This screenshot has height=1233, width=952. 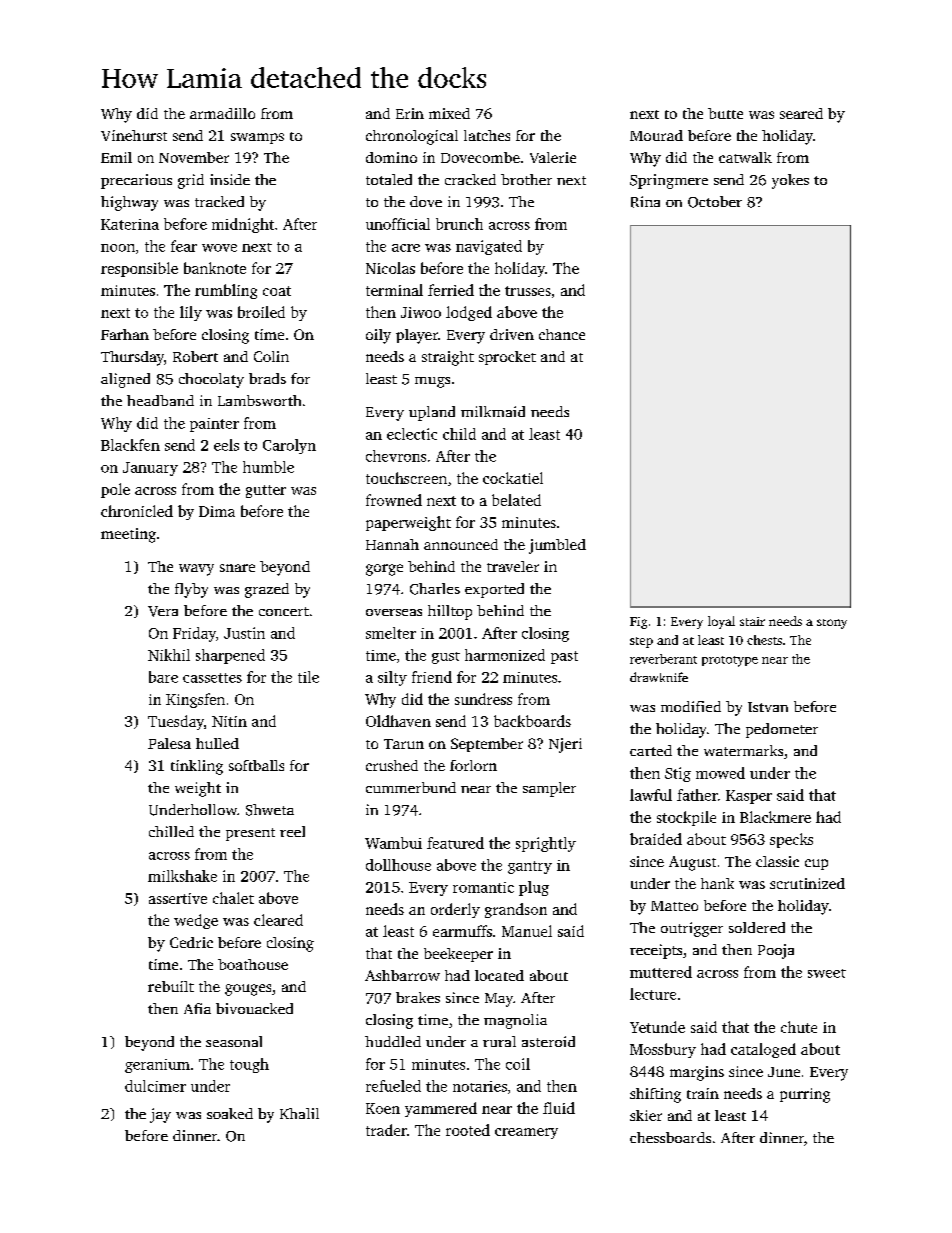 What do you see at coordinates (526, 1133) in the screenshot?
I see `creamery` at bounding box center [526, 1133].
